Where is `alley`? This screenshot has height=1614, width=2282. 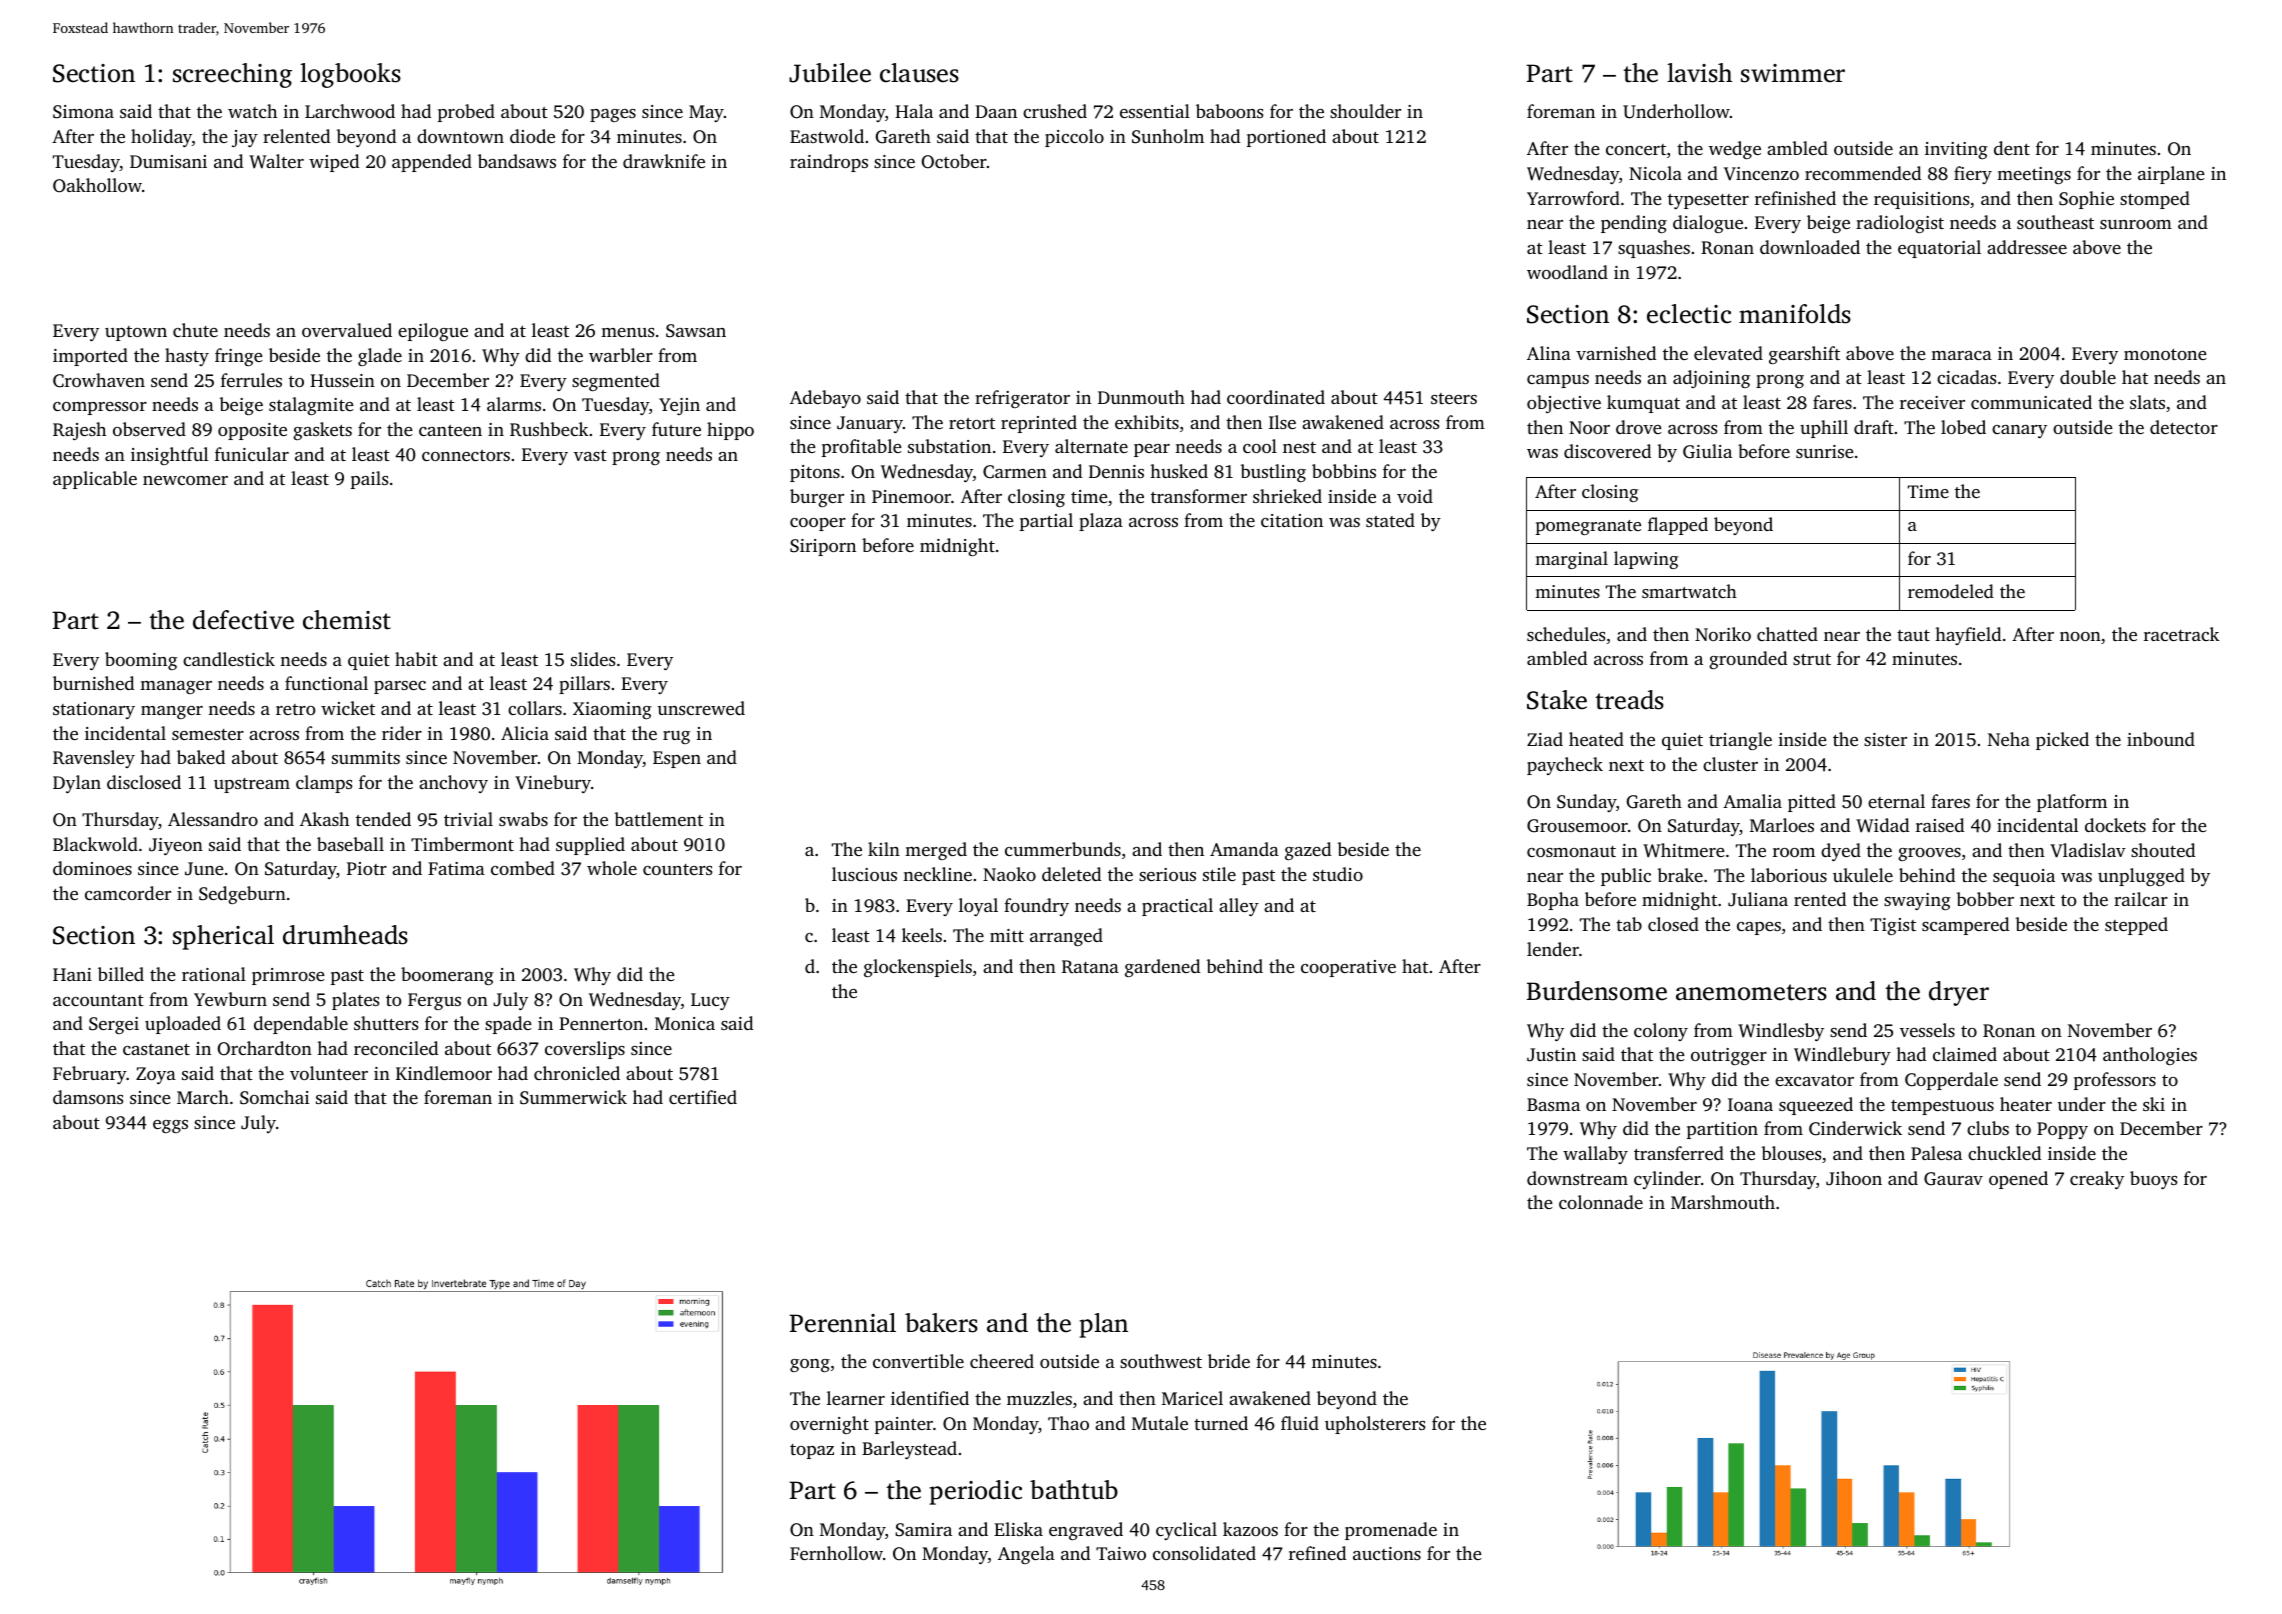
alley is located at coordinates (1239, 907).
